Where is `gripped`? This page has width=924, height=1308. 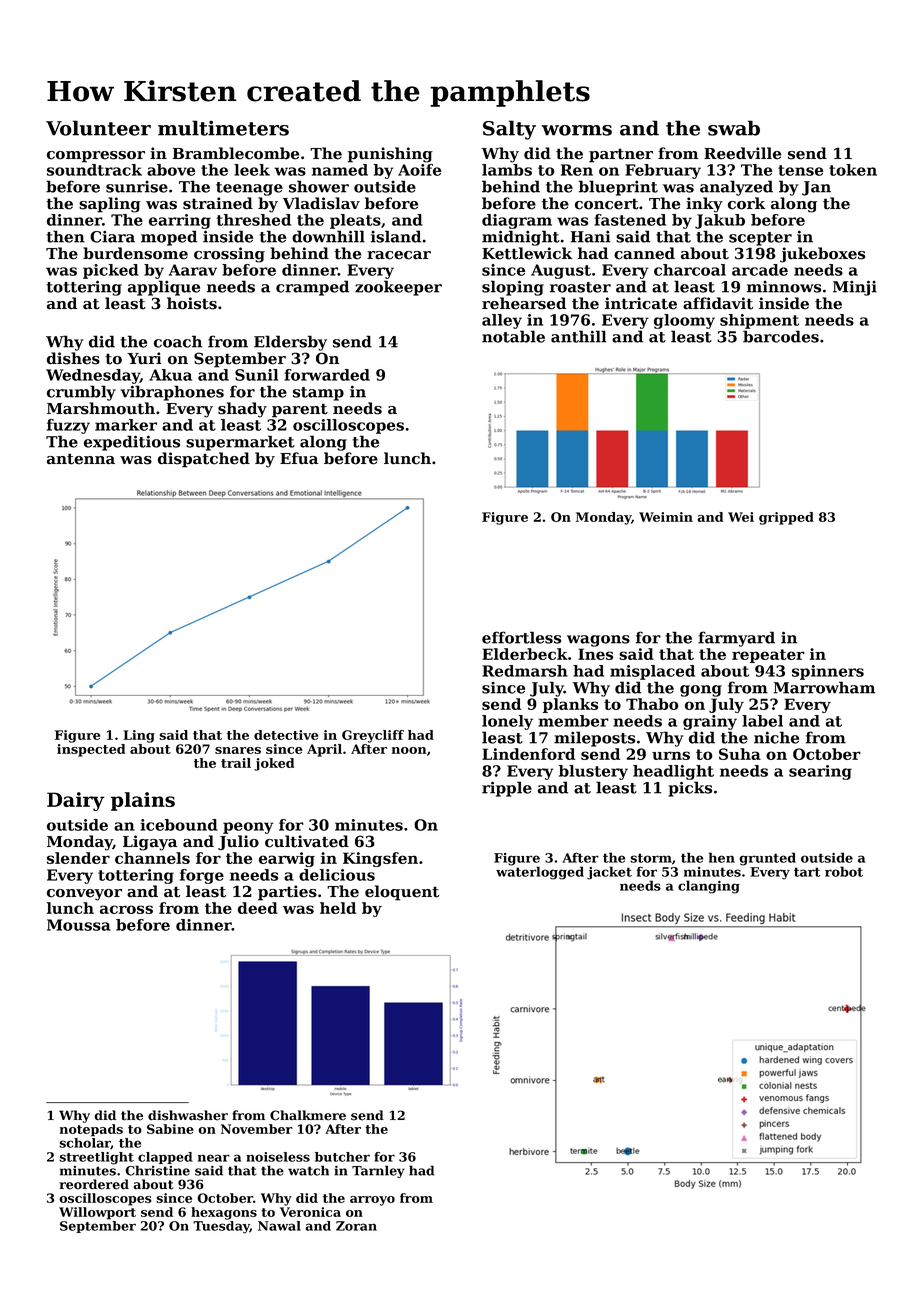
gripped is located at coordinates (786, 518).
